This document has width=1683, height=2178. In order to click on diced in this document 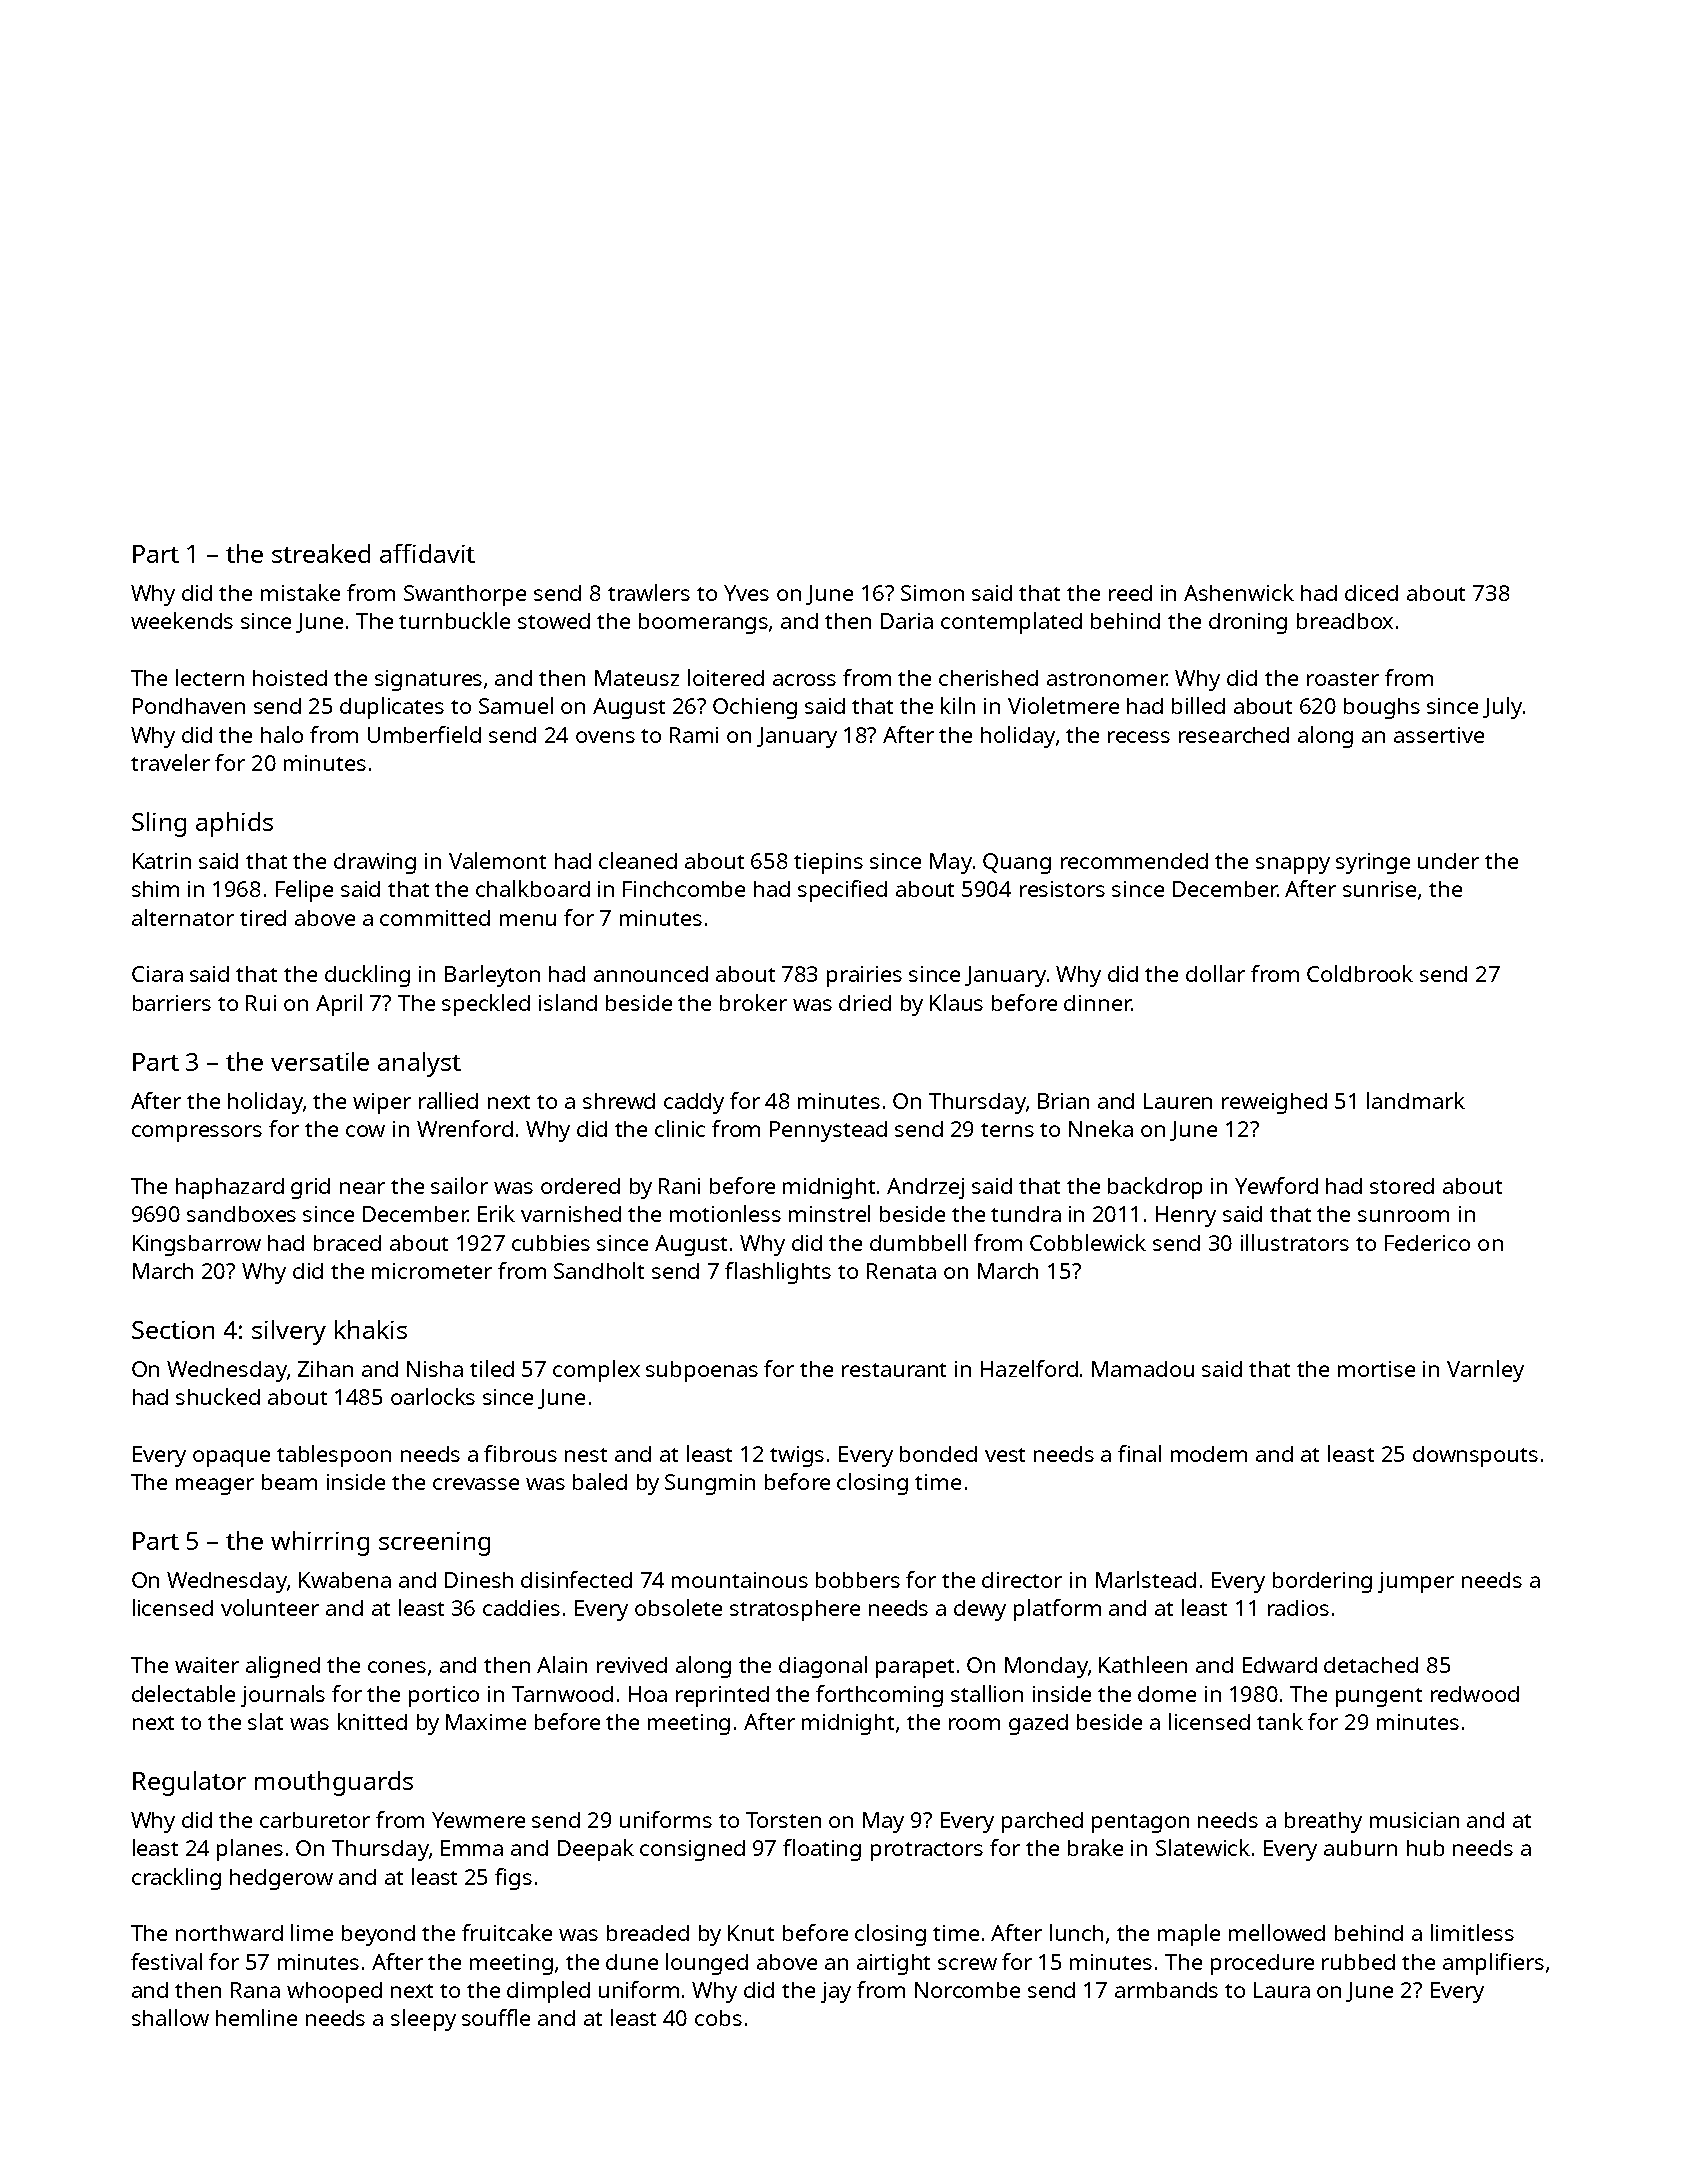, I will do `click(1371, 593)`.
